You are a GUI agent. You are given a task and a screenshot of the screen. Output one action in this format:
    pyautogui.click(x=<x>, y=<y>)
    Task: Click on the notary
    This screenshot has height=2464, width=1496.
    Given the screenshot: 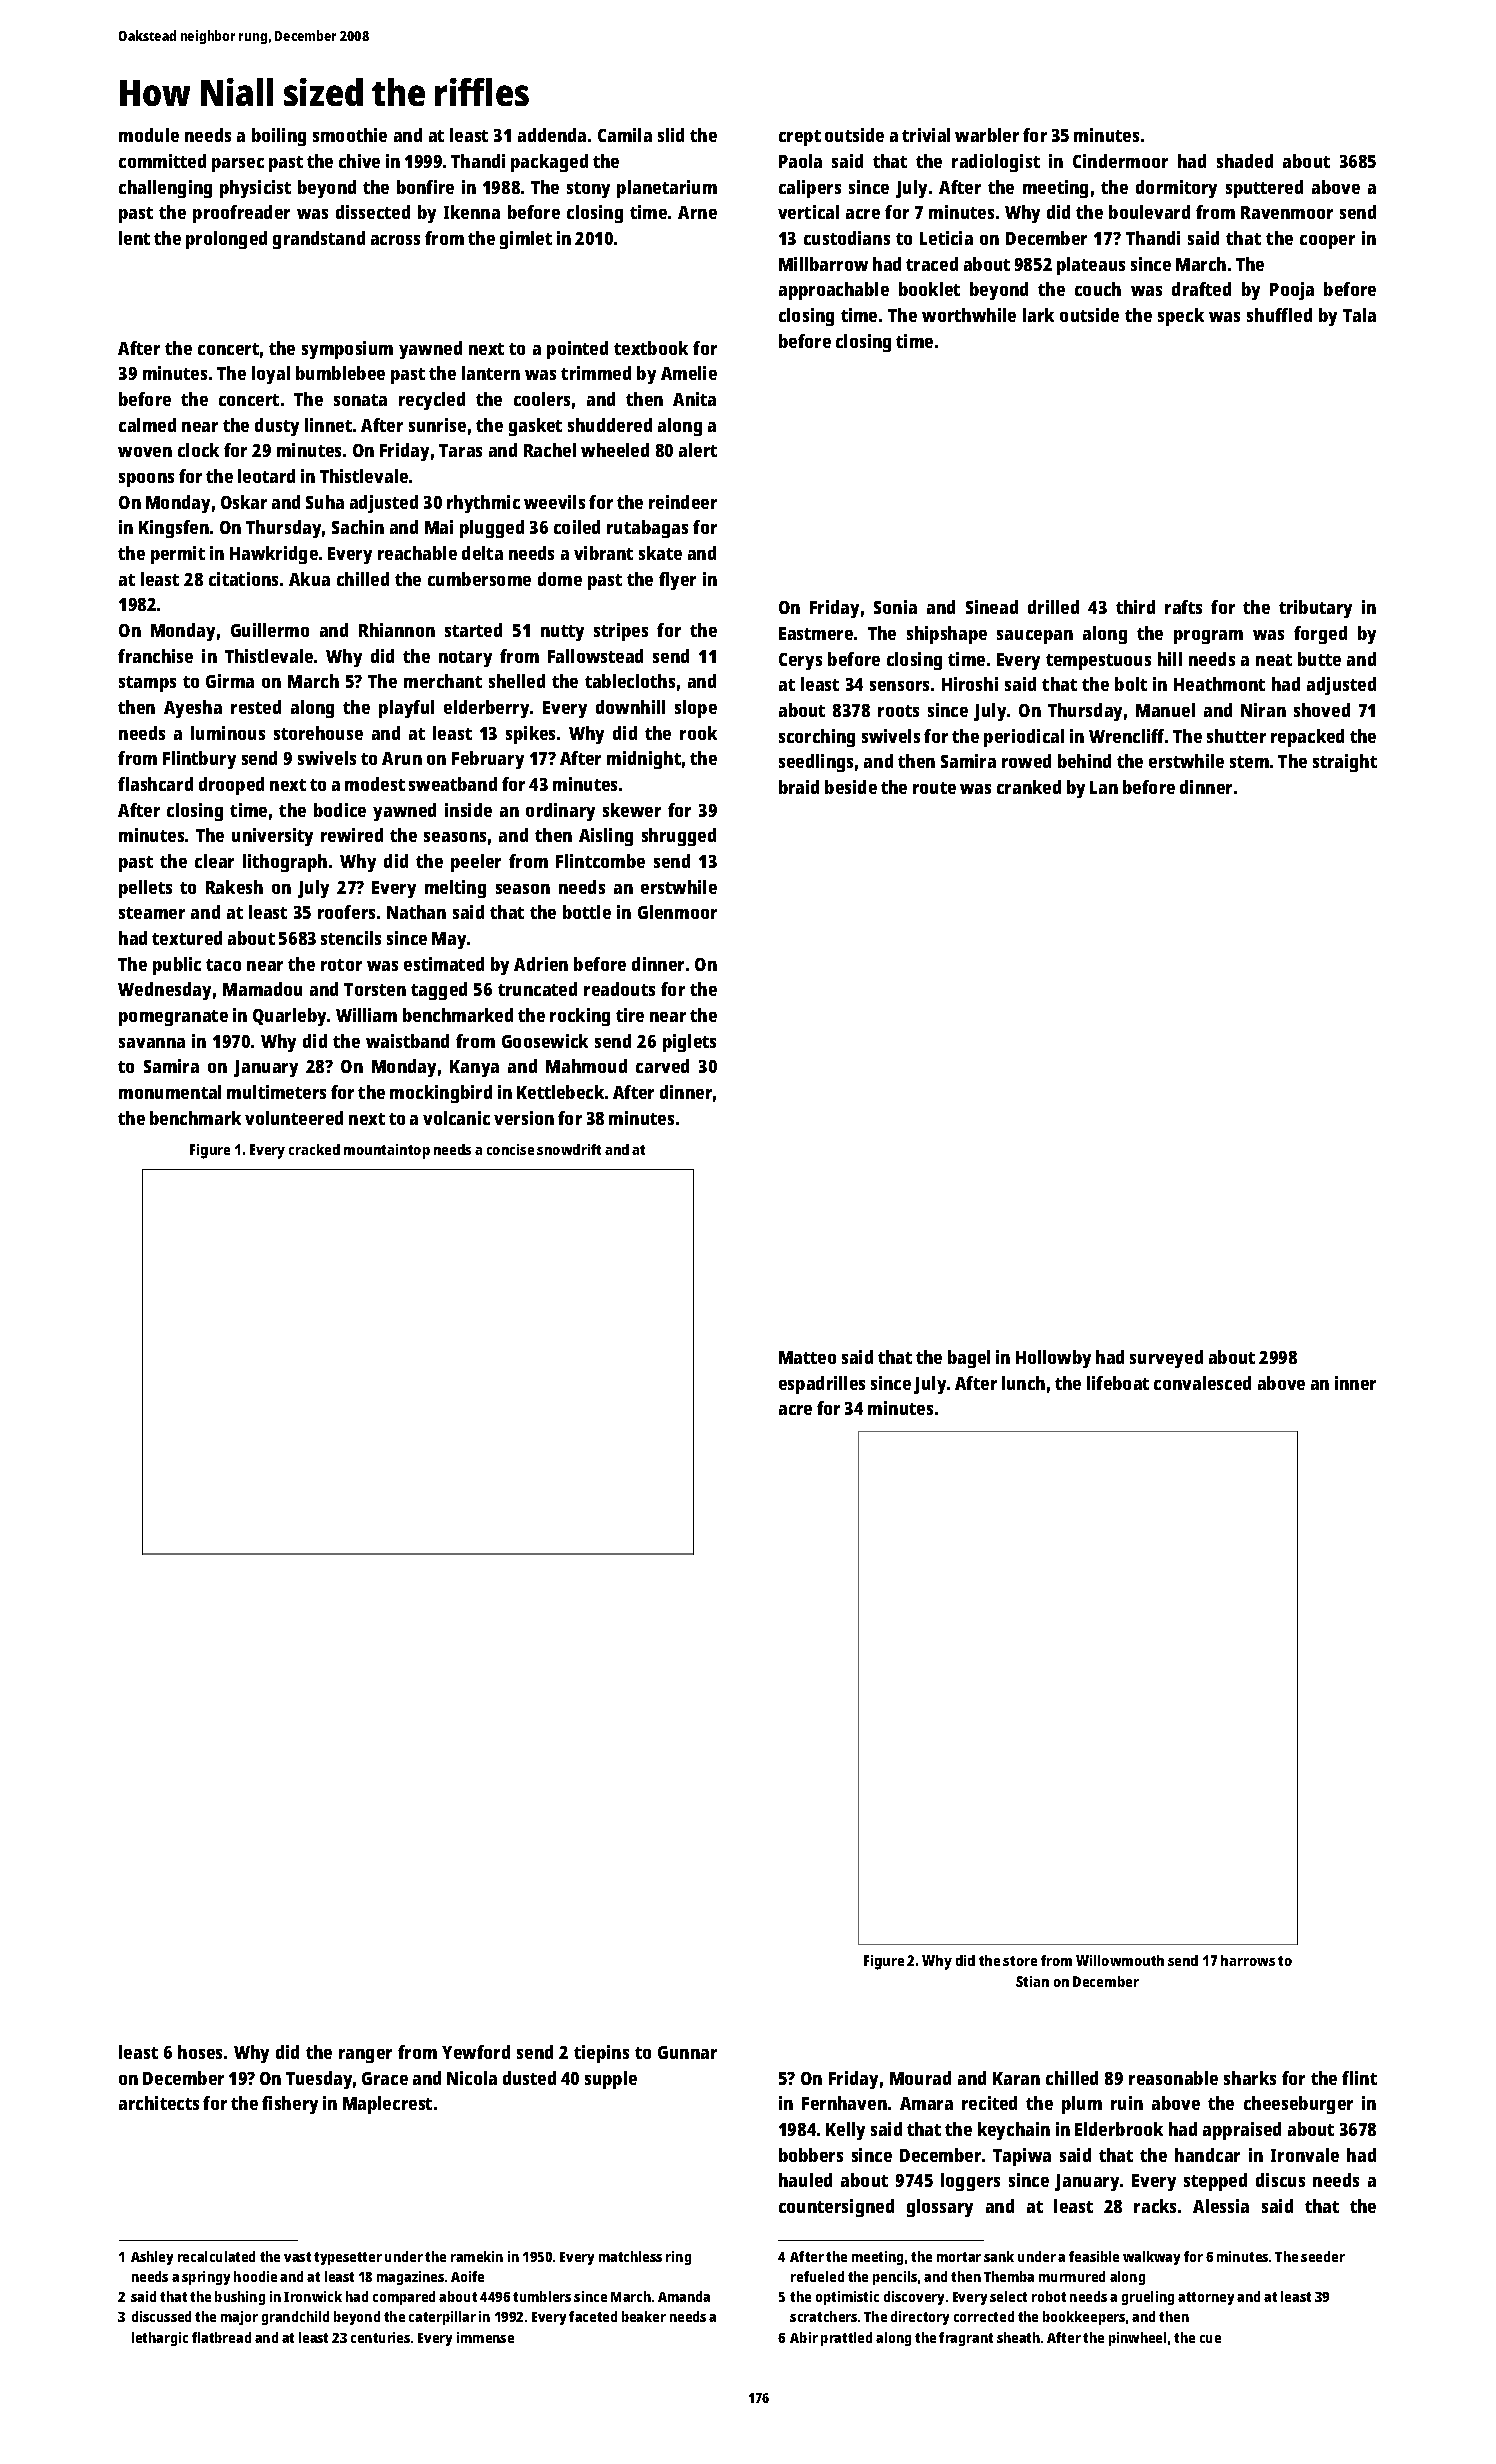 What is the action you would take?
    pyautogui.click(x=465, y=659)
